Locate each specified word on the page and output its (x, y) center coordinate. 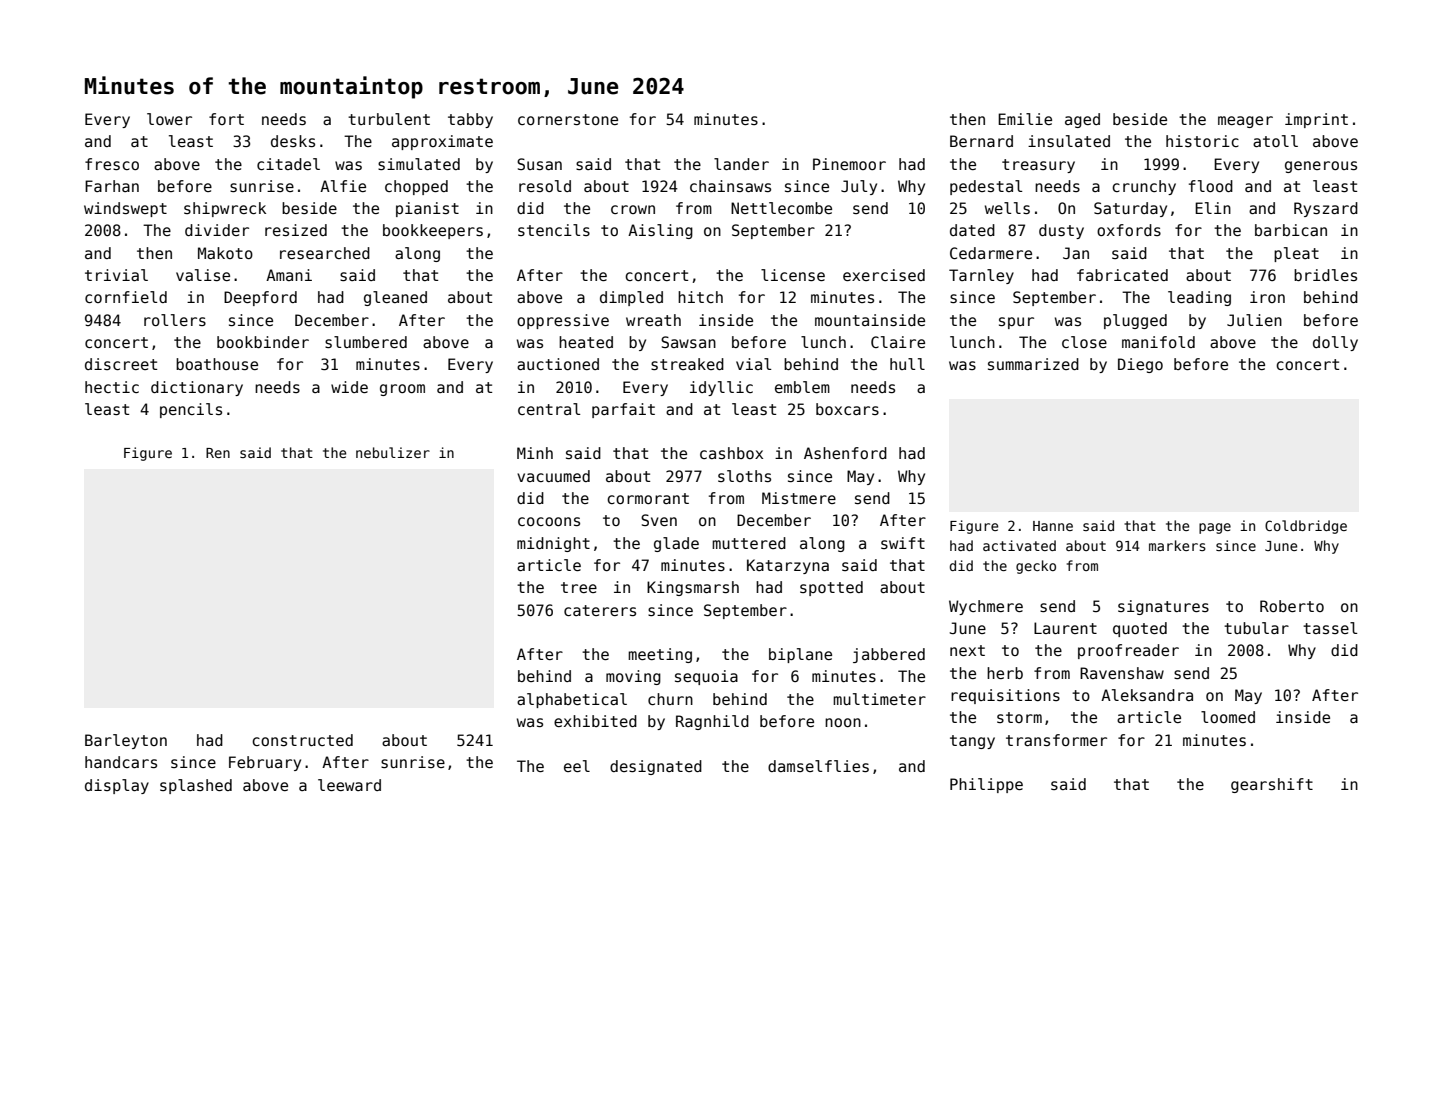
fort (226, 119)
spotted (831, 588)
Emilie (1025, 119)
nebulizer (393, 452)
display (117, 786)
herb (1005, 673)
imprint (1316, 120)
